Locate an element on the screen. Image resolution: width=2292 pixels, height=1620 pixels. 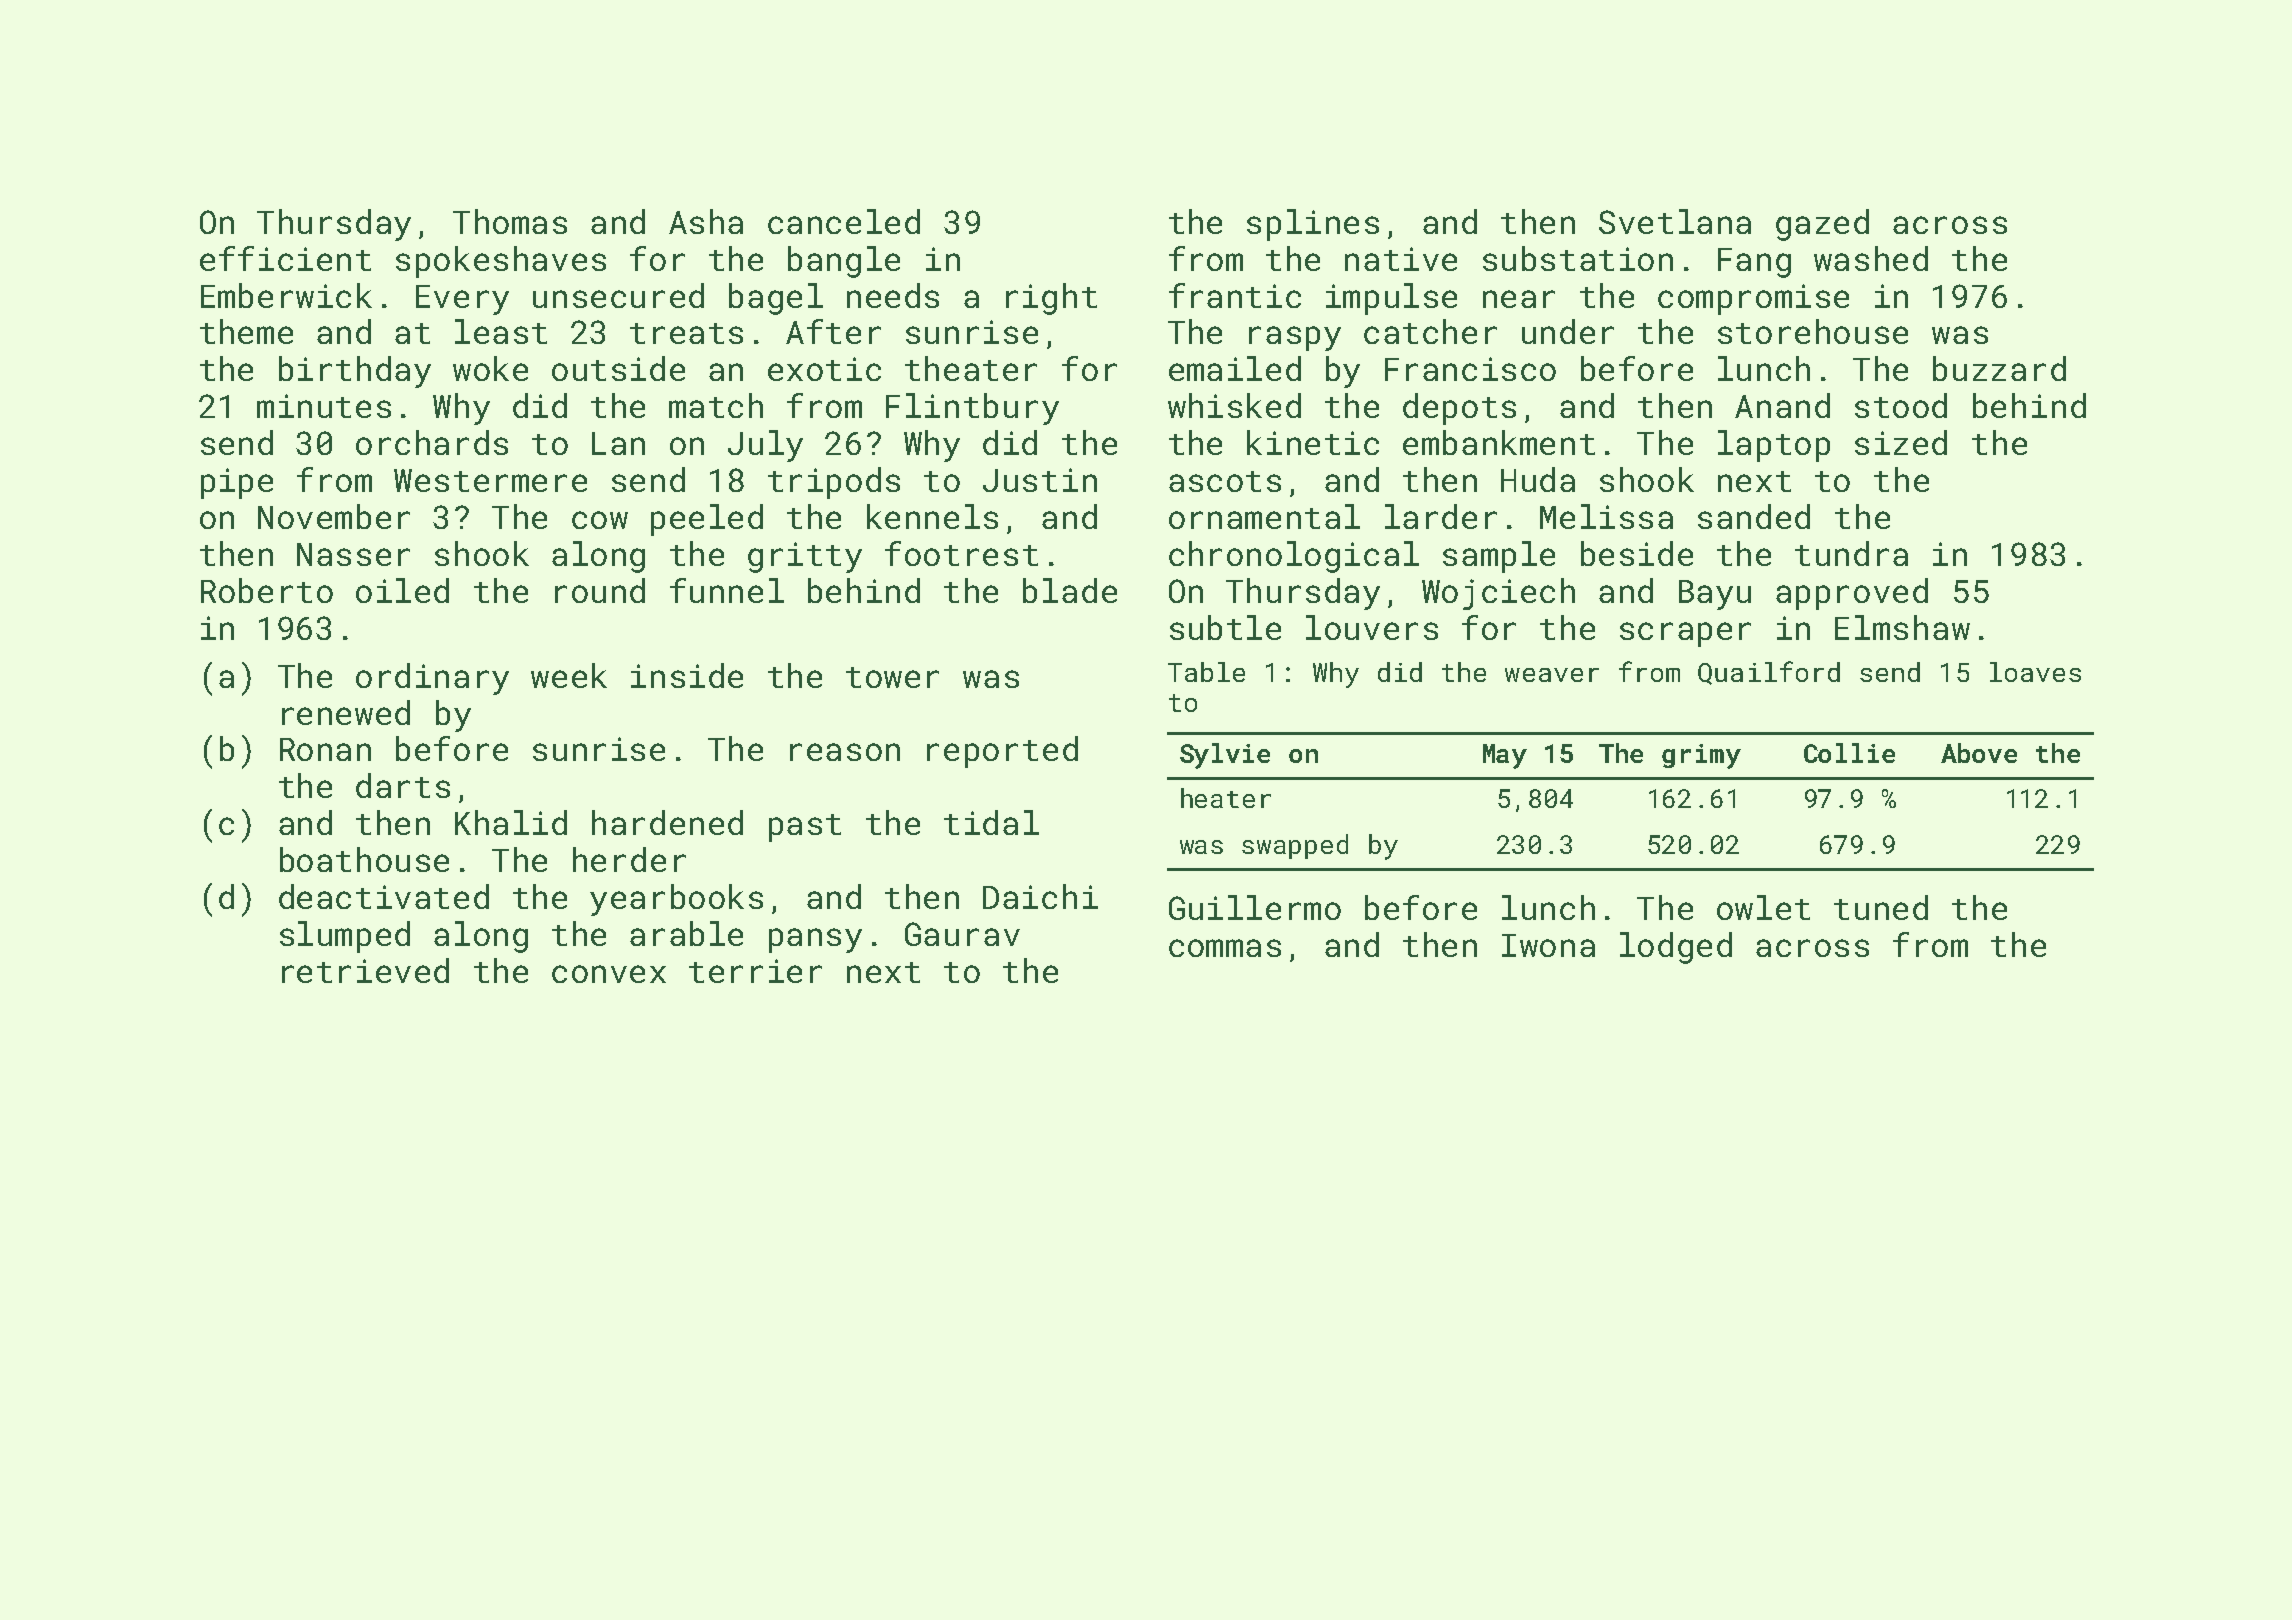
stood is located at coordinates (1901, 405).
